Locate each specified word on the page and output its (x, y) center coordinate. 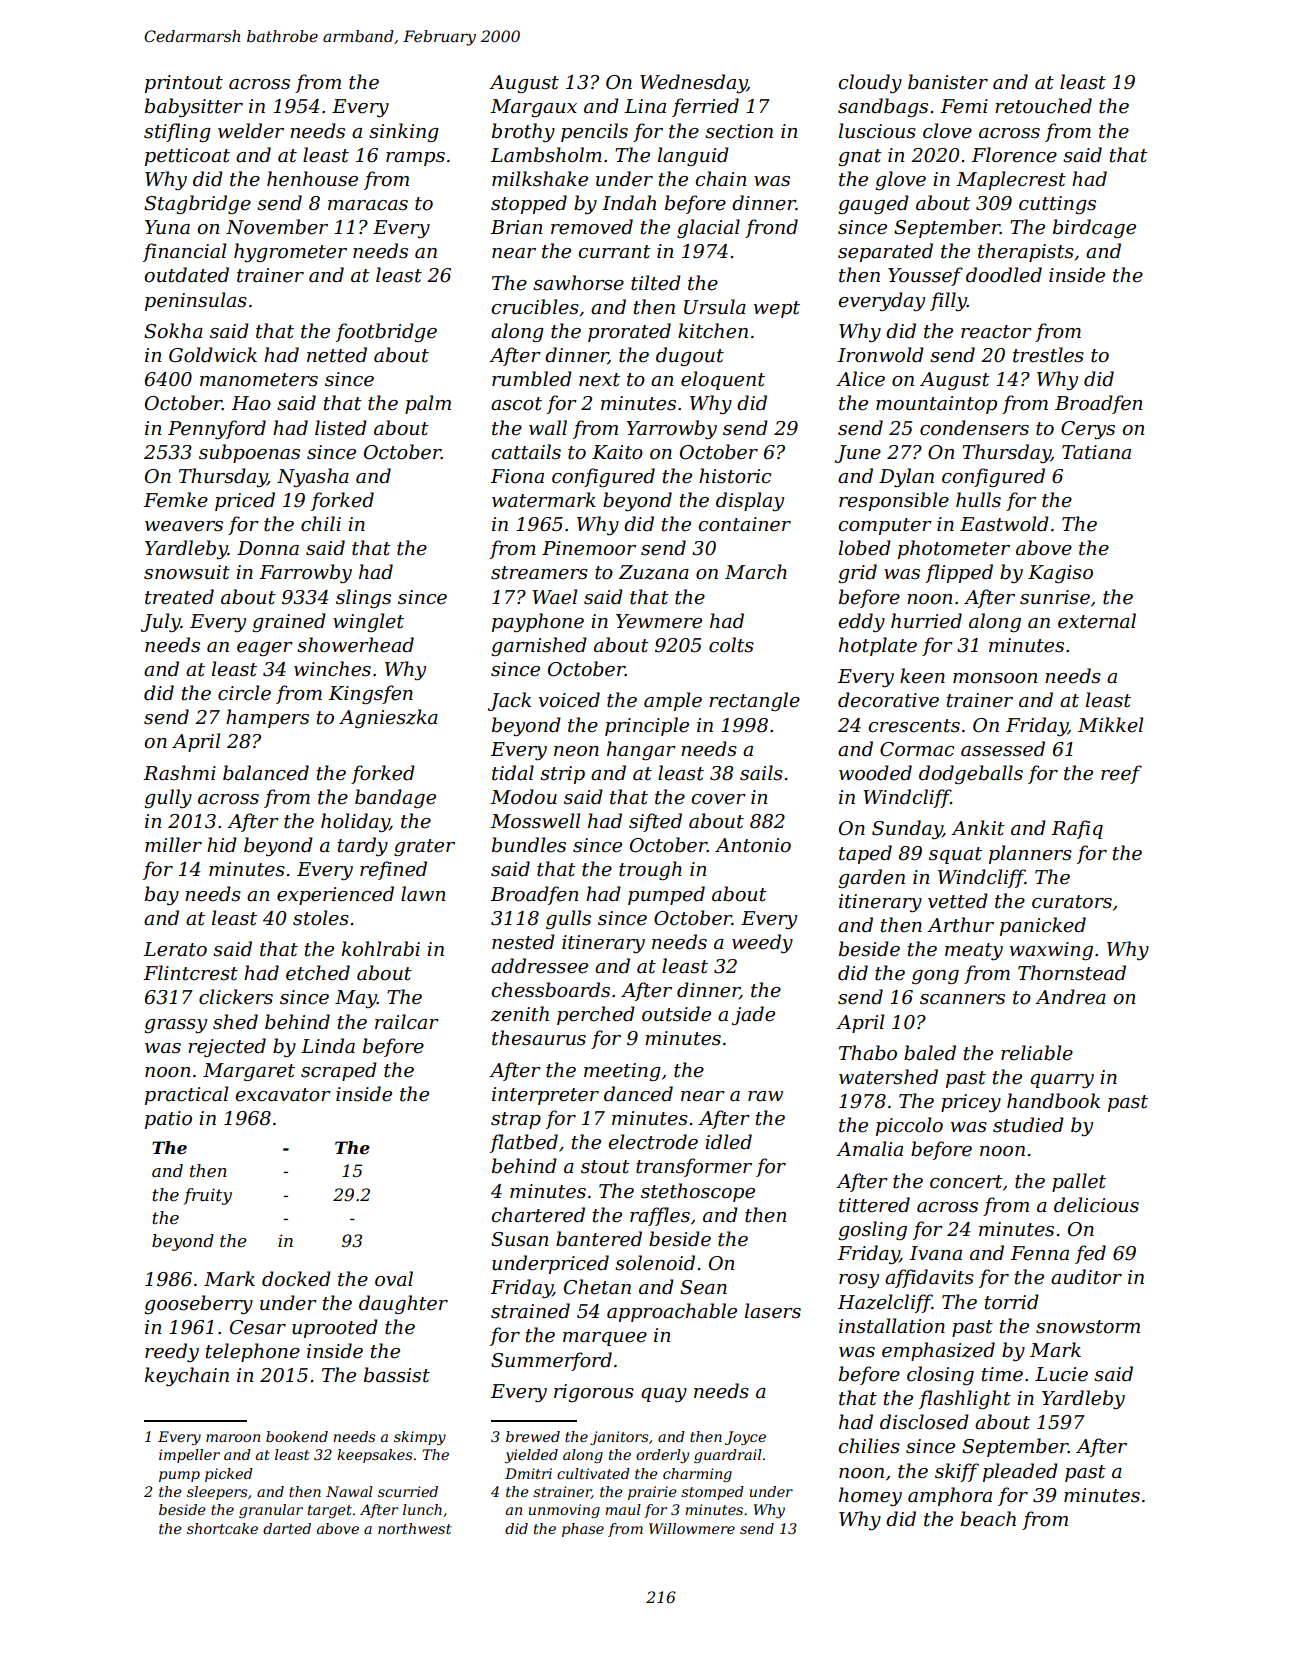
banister (948, 82)
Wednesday (693, 83)
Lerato (175, 949)
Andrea (1070, 997)
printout (184, 84)
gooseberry (199, 1304)
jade (753, 1015)
